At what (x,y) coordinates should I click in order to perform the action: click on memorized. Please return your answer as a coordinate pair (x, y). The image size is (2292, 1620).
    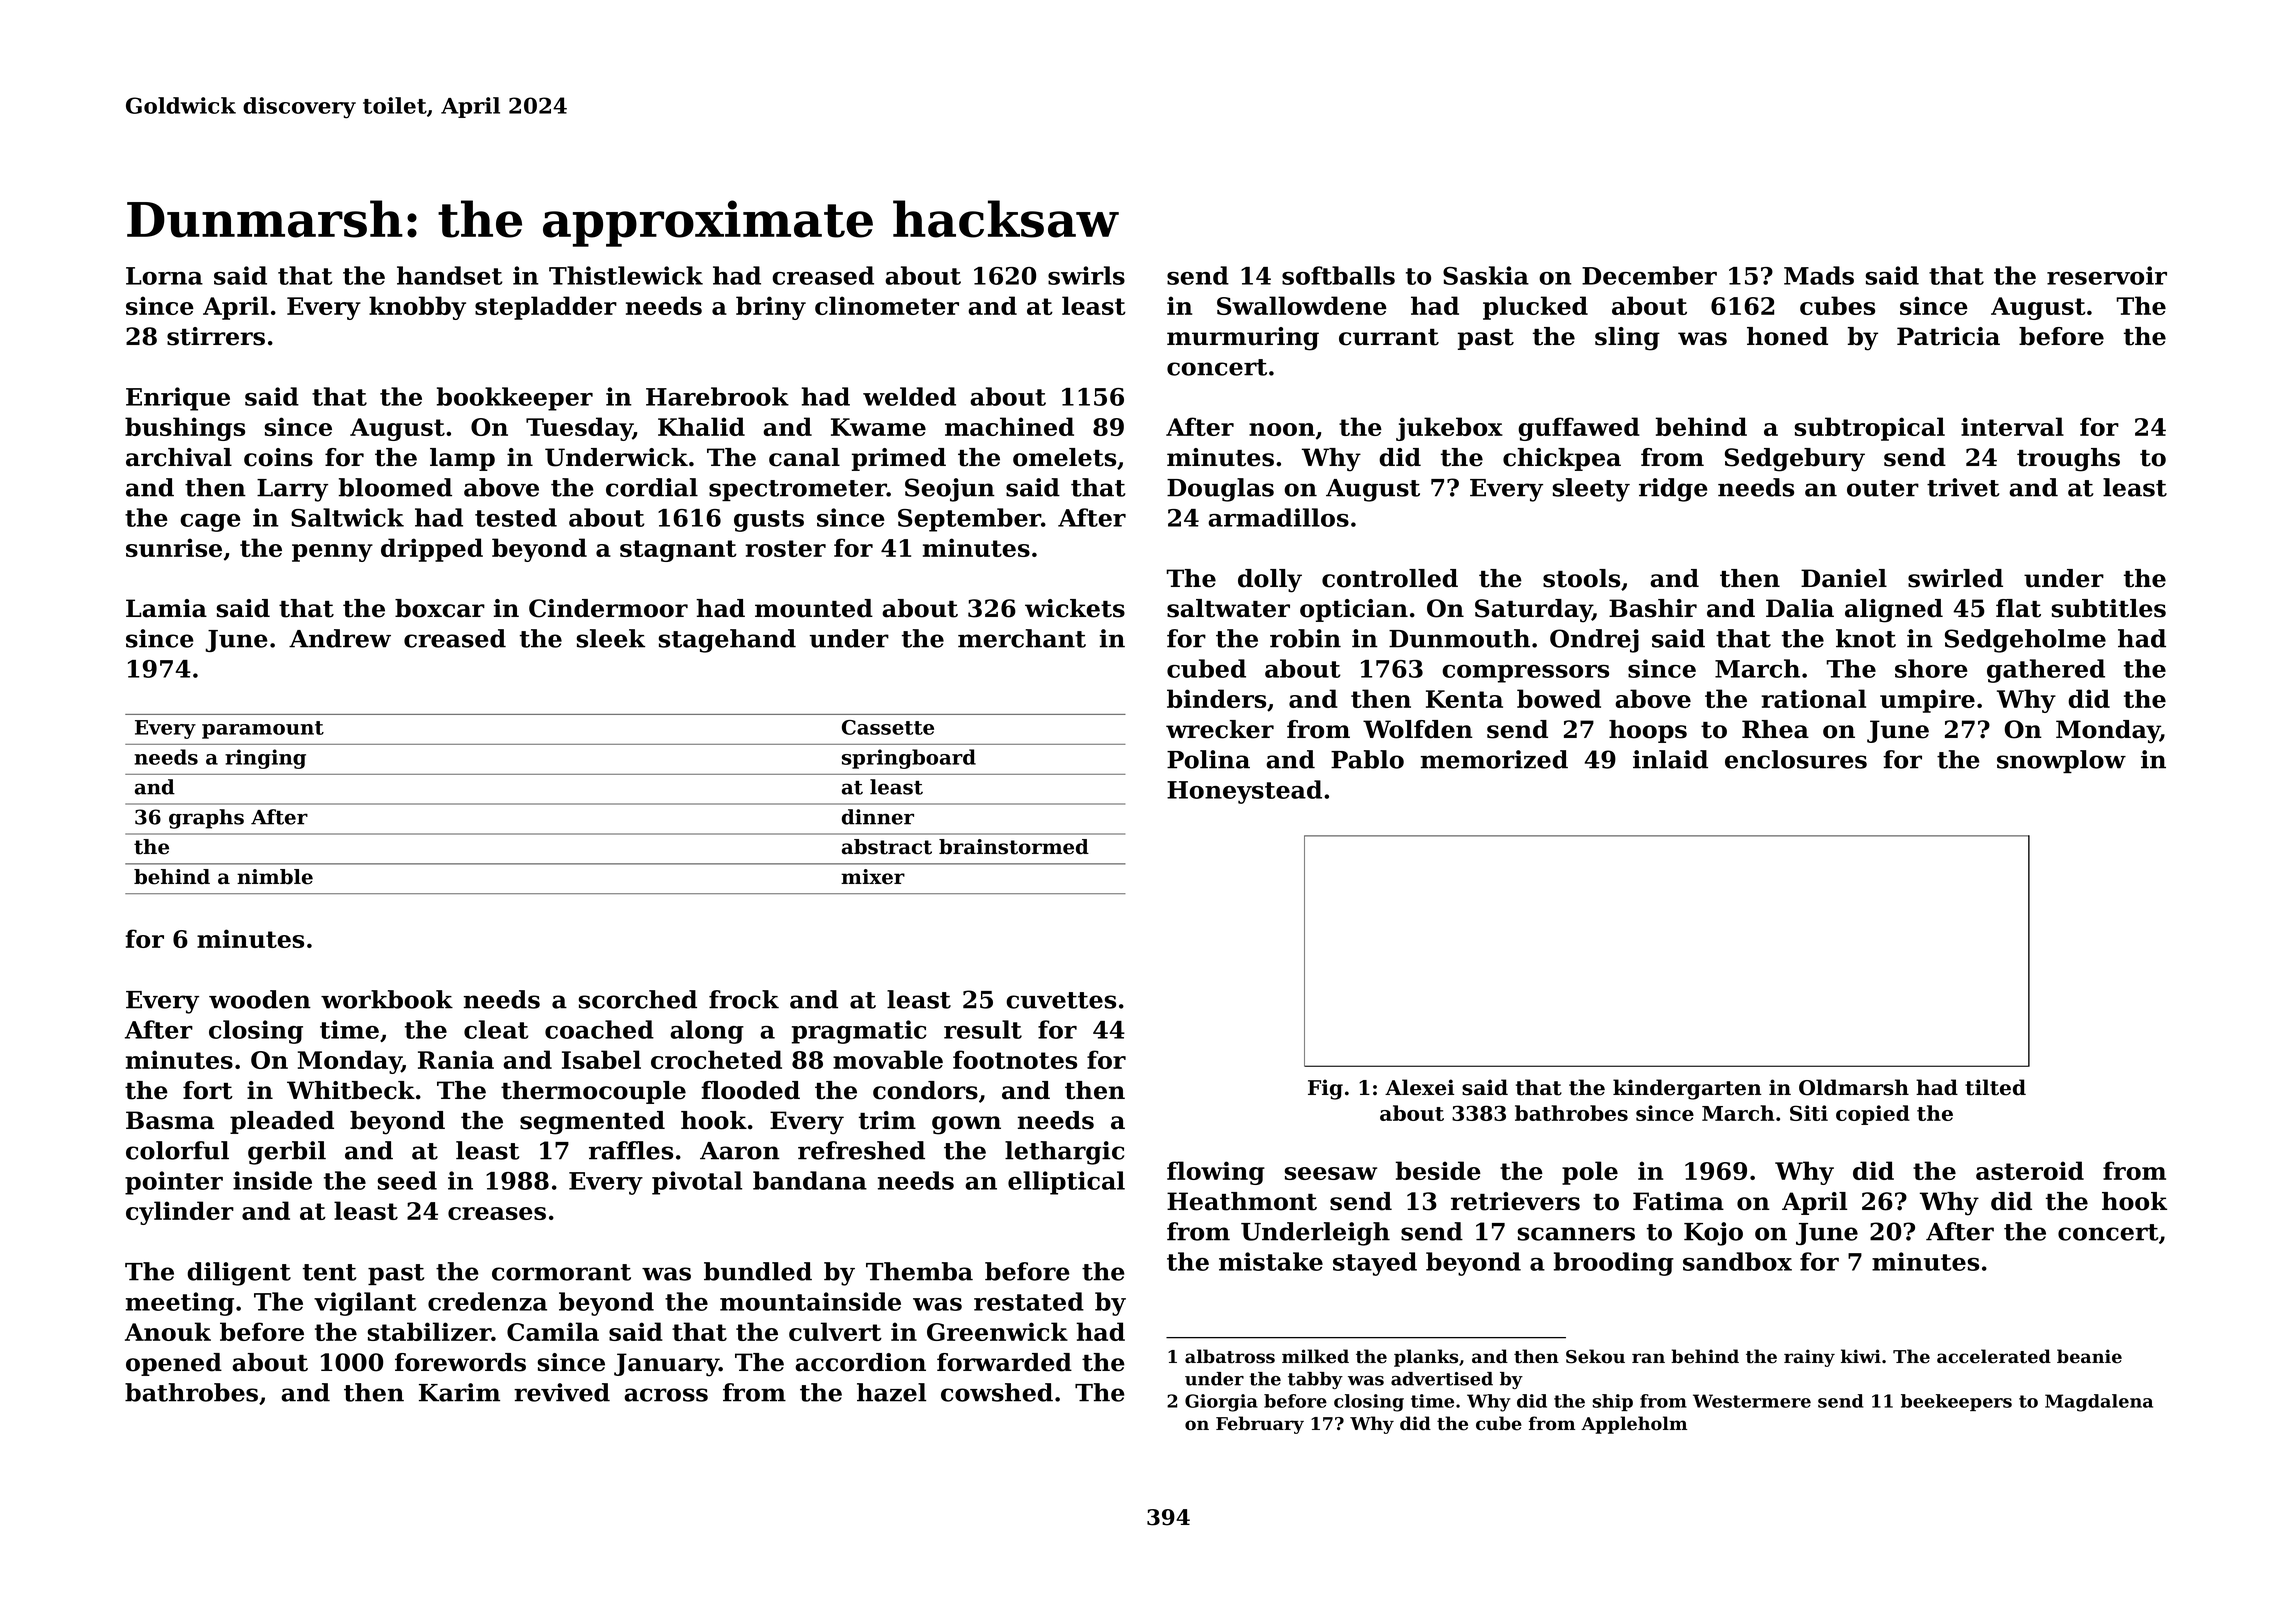
    Looking at the image, I should click on (1494, 759).
